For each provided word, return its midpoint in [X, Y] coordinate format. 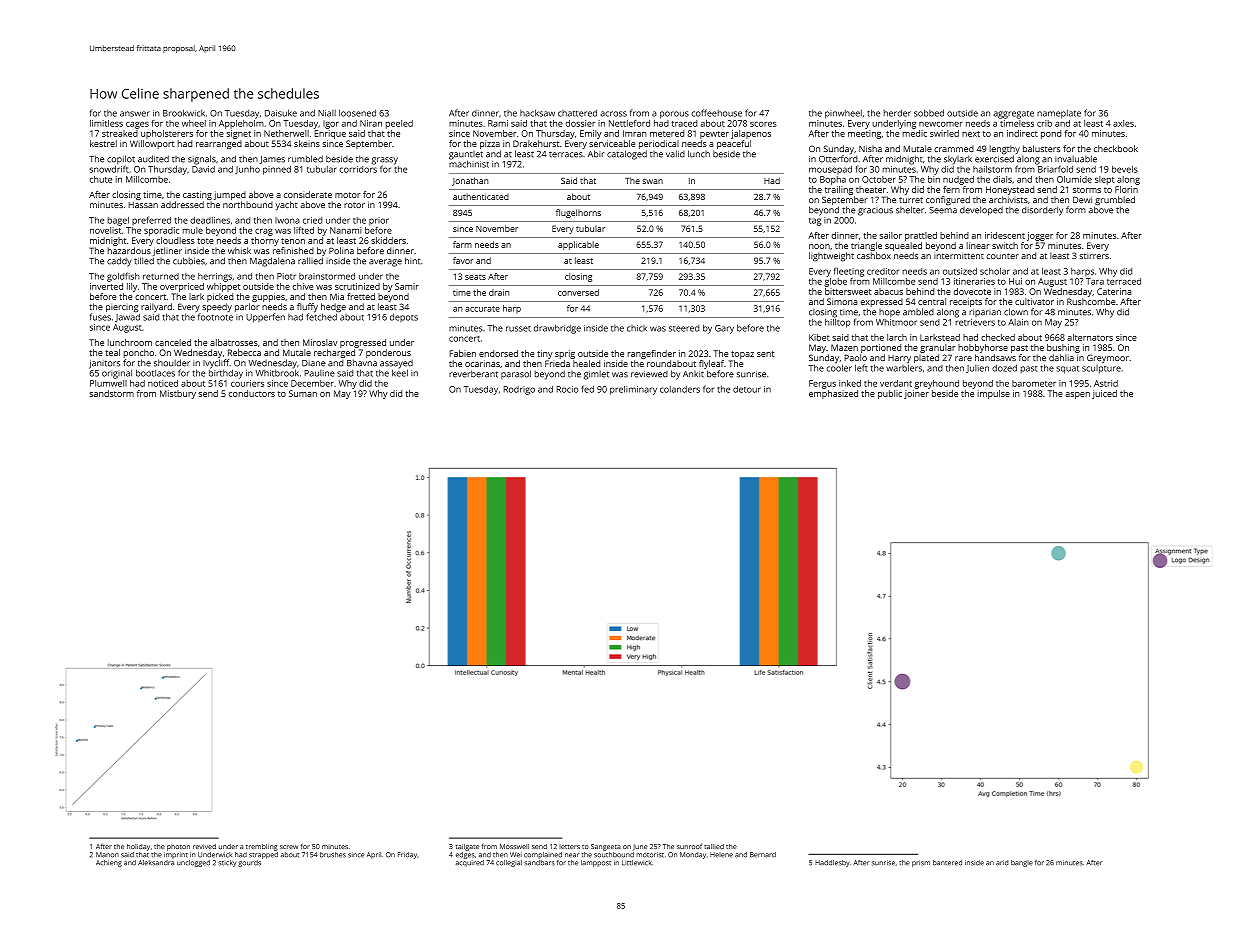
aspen [1077, 395]
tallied [714, 846]
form [1076, 210]
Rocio [567, 389]
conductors [252, 393]
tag [815, 222]
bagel [118, 221]
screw [289, 847]
